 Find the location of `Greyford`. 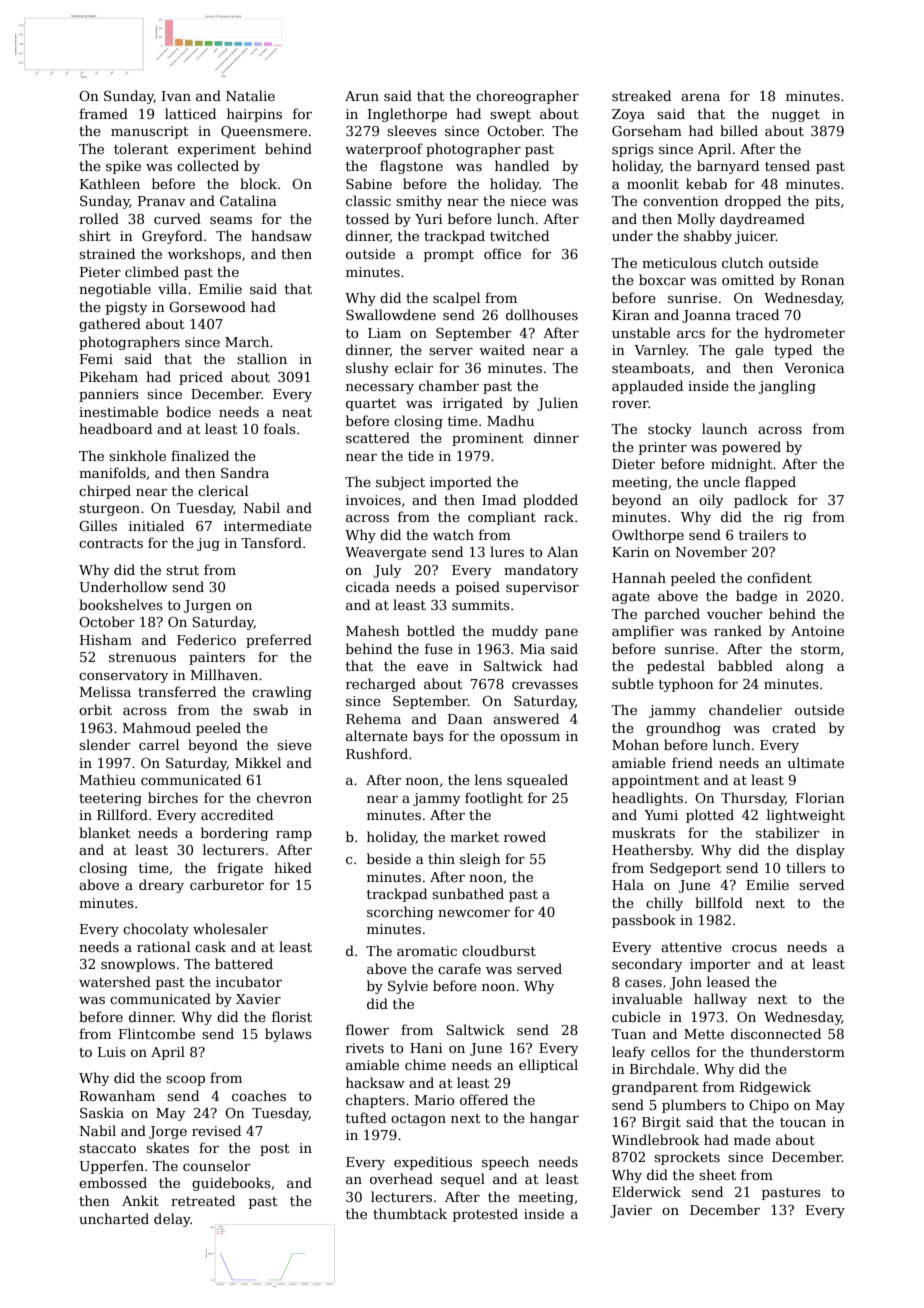

Greyford is located at coordinates (172, 237).
